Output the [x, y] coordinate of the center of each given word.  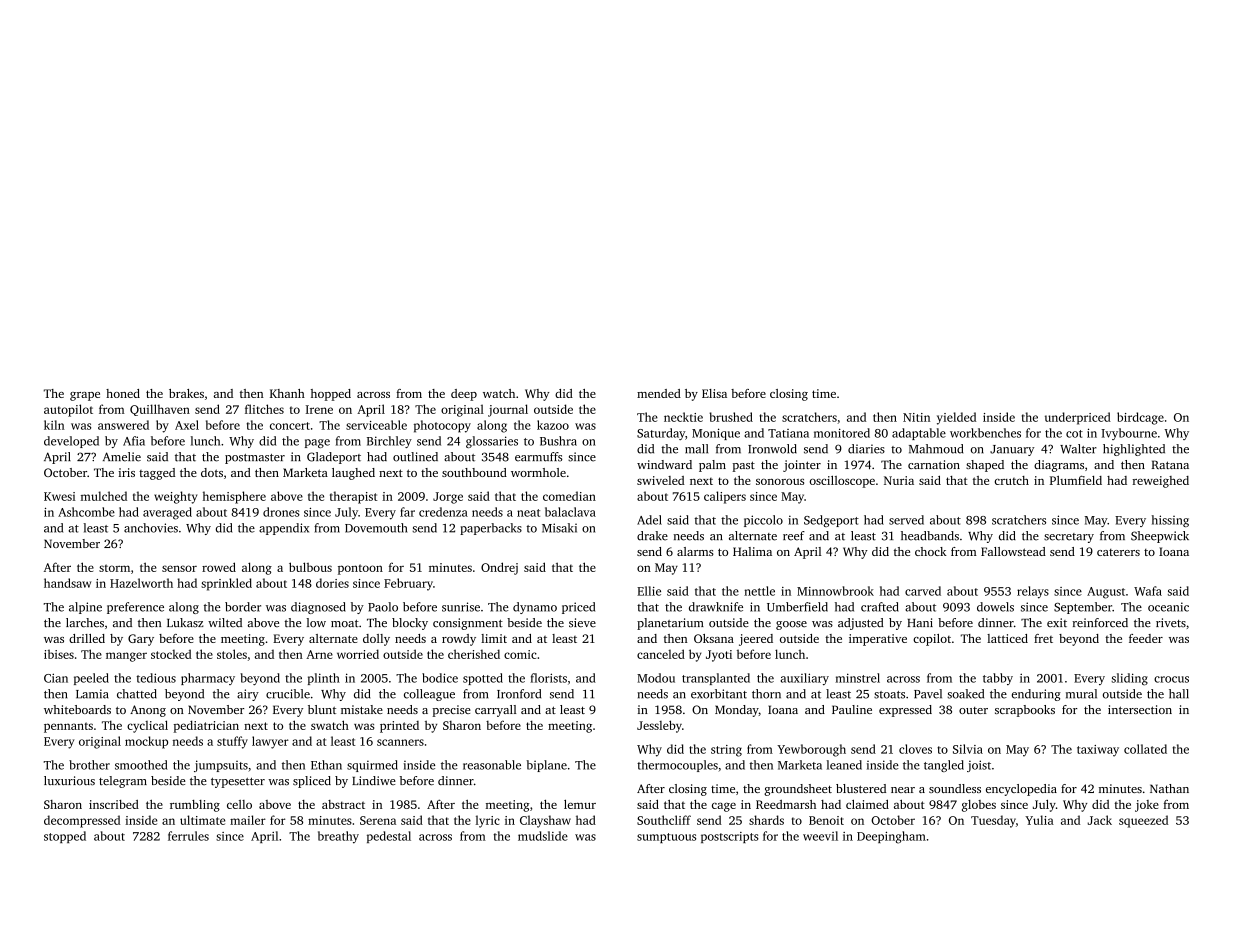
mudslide [543, 836]
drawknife [716, 607]
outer [973, 710]
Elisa [714, 393]
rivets [1171, 623]
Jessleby [659, 726]
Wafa [1148, 591]
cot [1074, 434]
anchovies [151, 528]
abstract [343, 804]
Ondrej [499, 568]
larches [85, 623]
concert [290, 426]
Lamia [92, 694]
